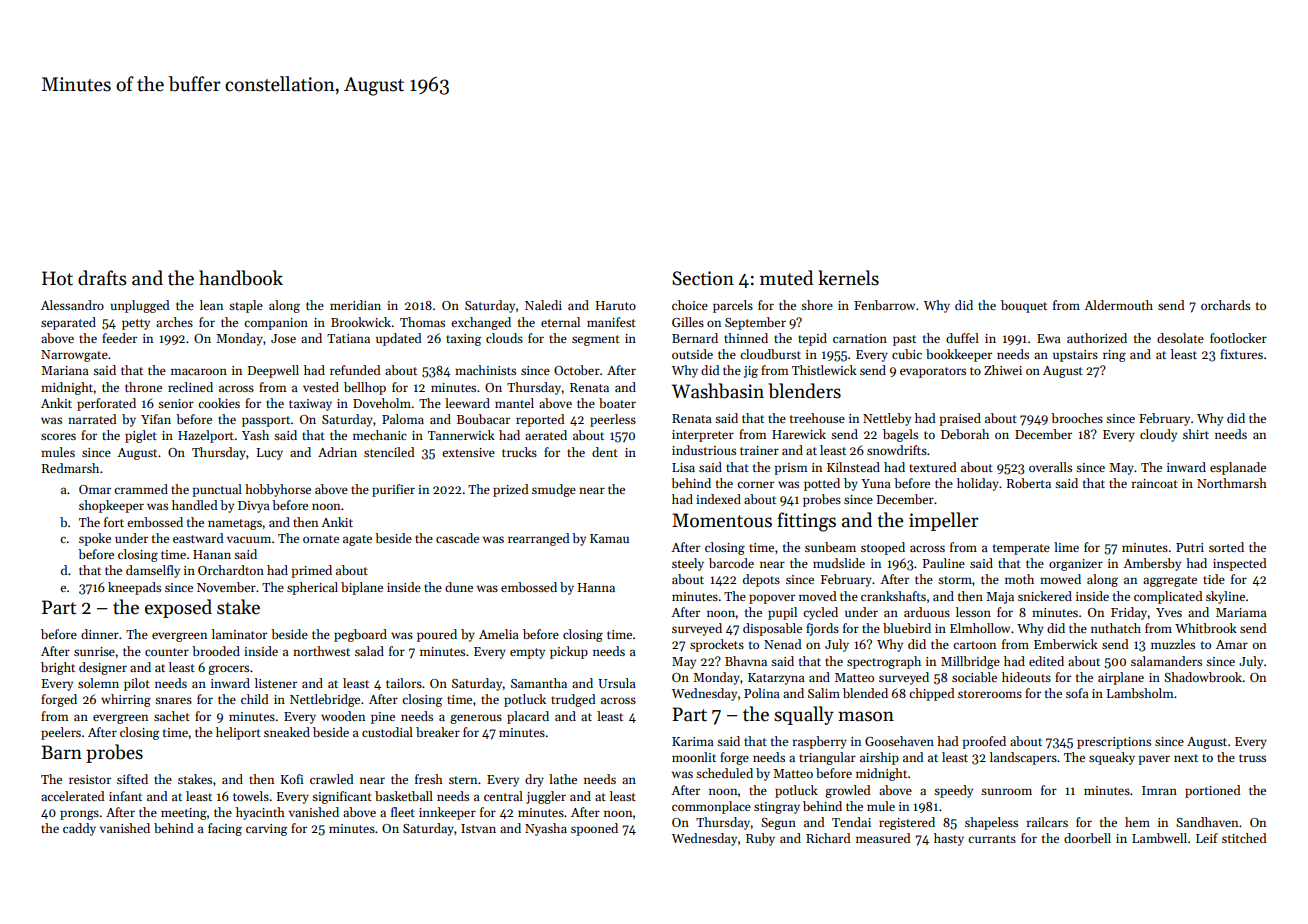 The height and width of the page is (924, 1308). Describe the element at coordinates (1196, 434) in the page. I see `shirt` at that location.
